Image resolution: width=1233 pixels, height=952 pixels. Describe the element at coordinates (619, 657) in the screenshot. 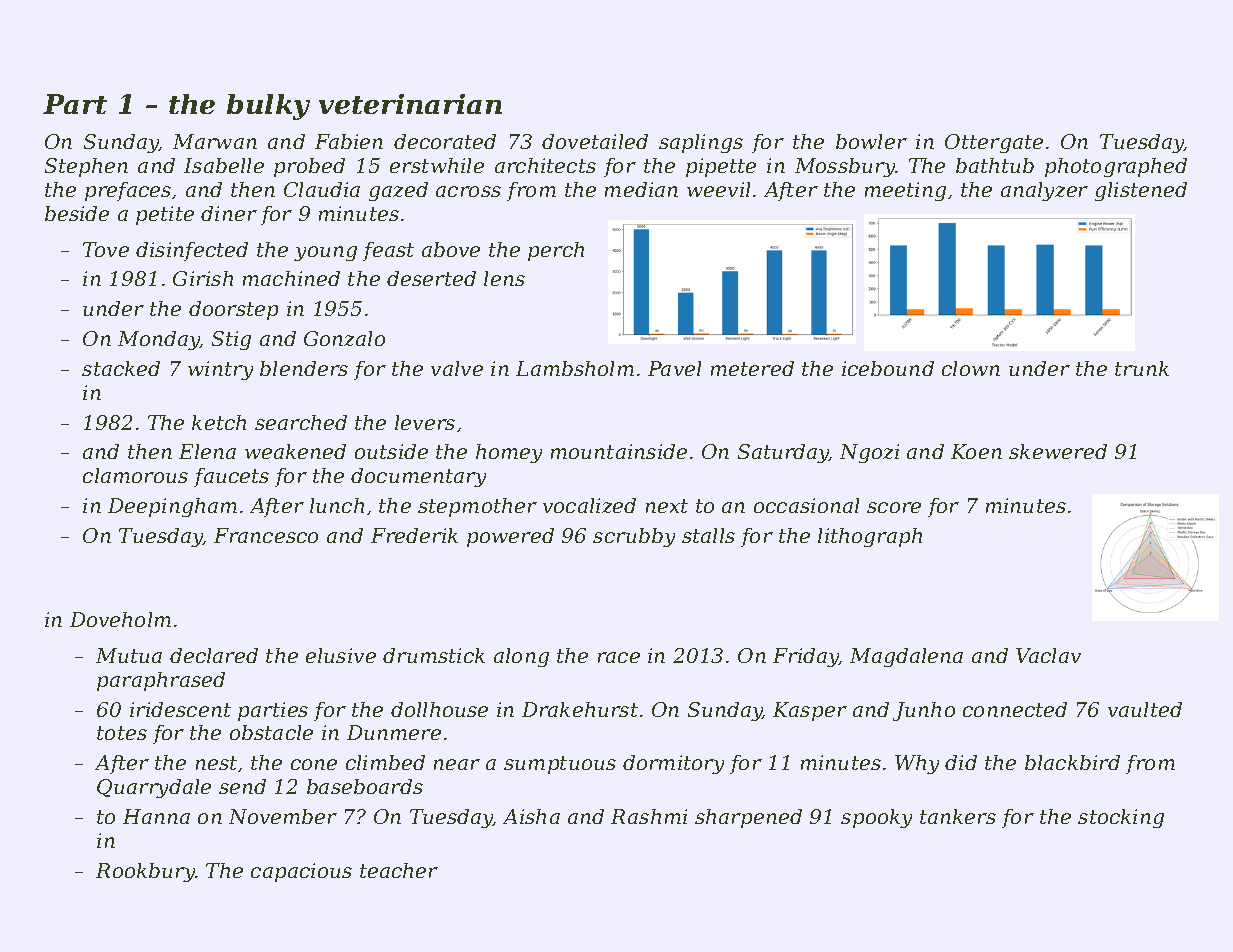

I see `race` at that location.
